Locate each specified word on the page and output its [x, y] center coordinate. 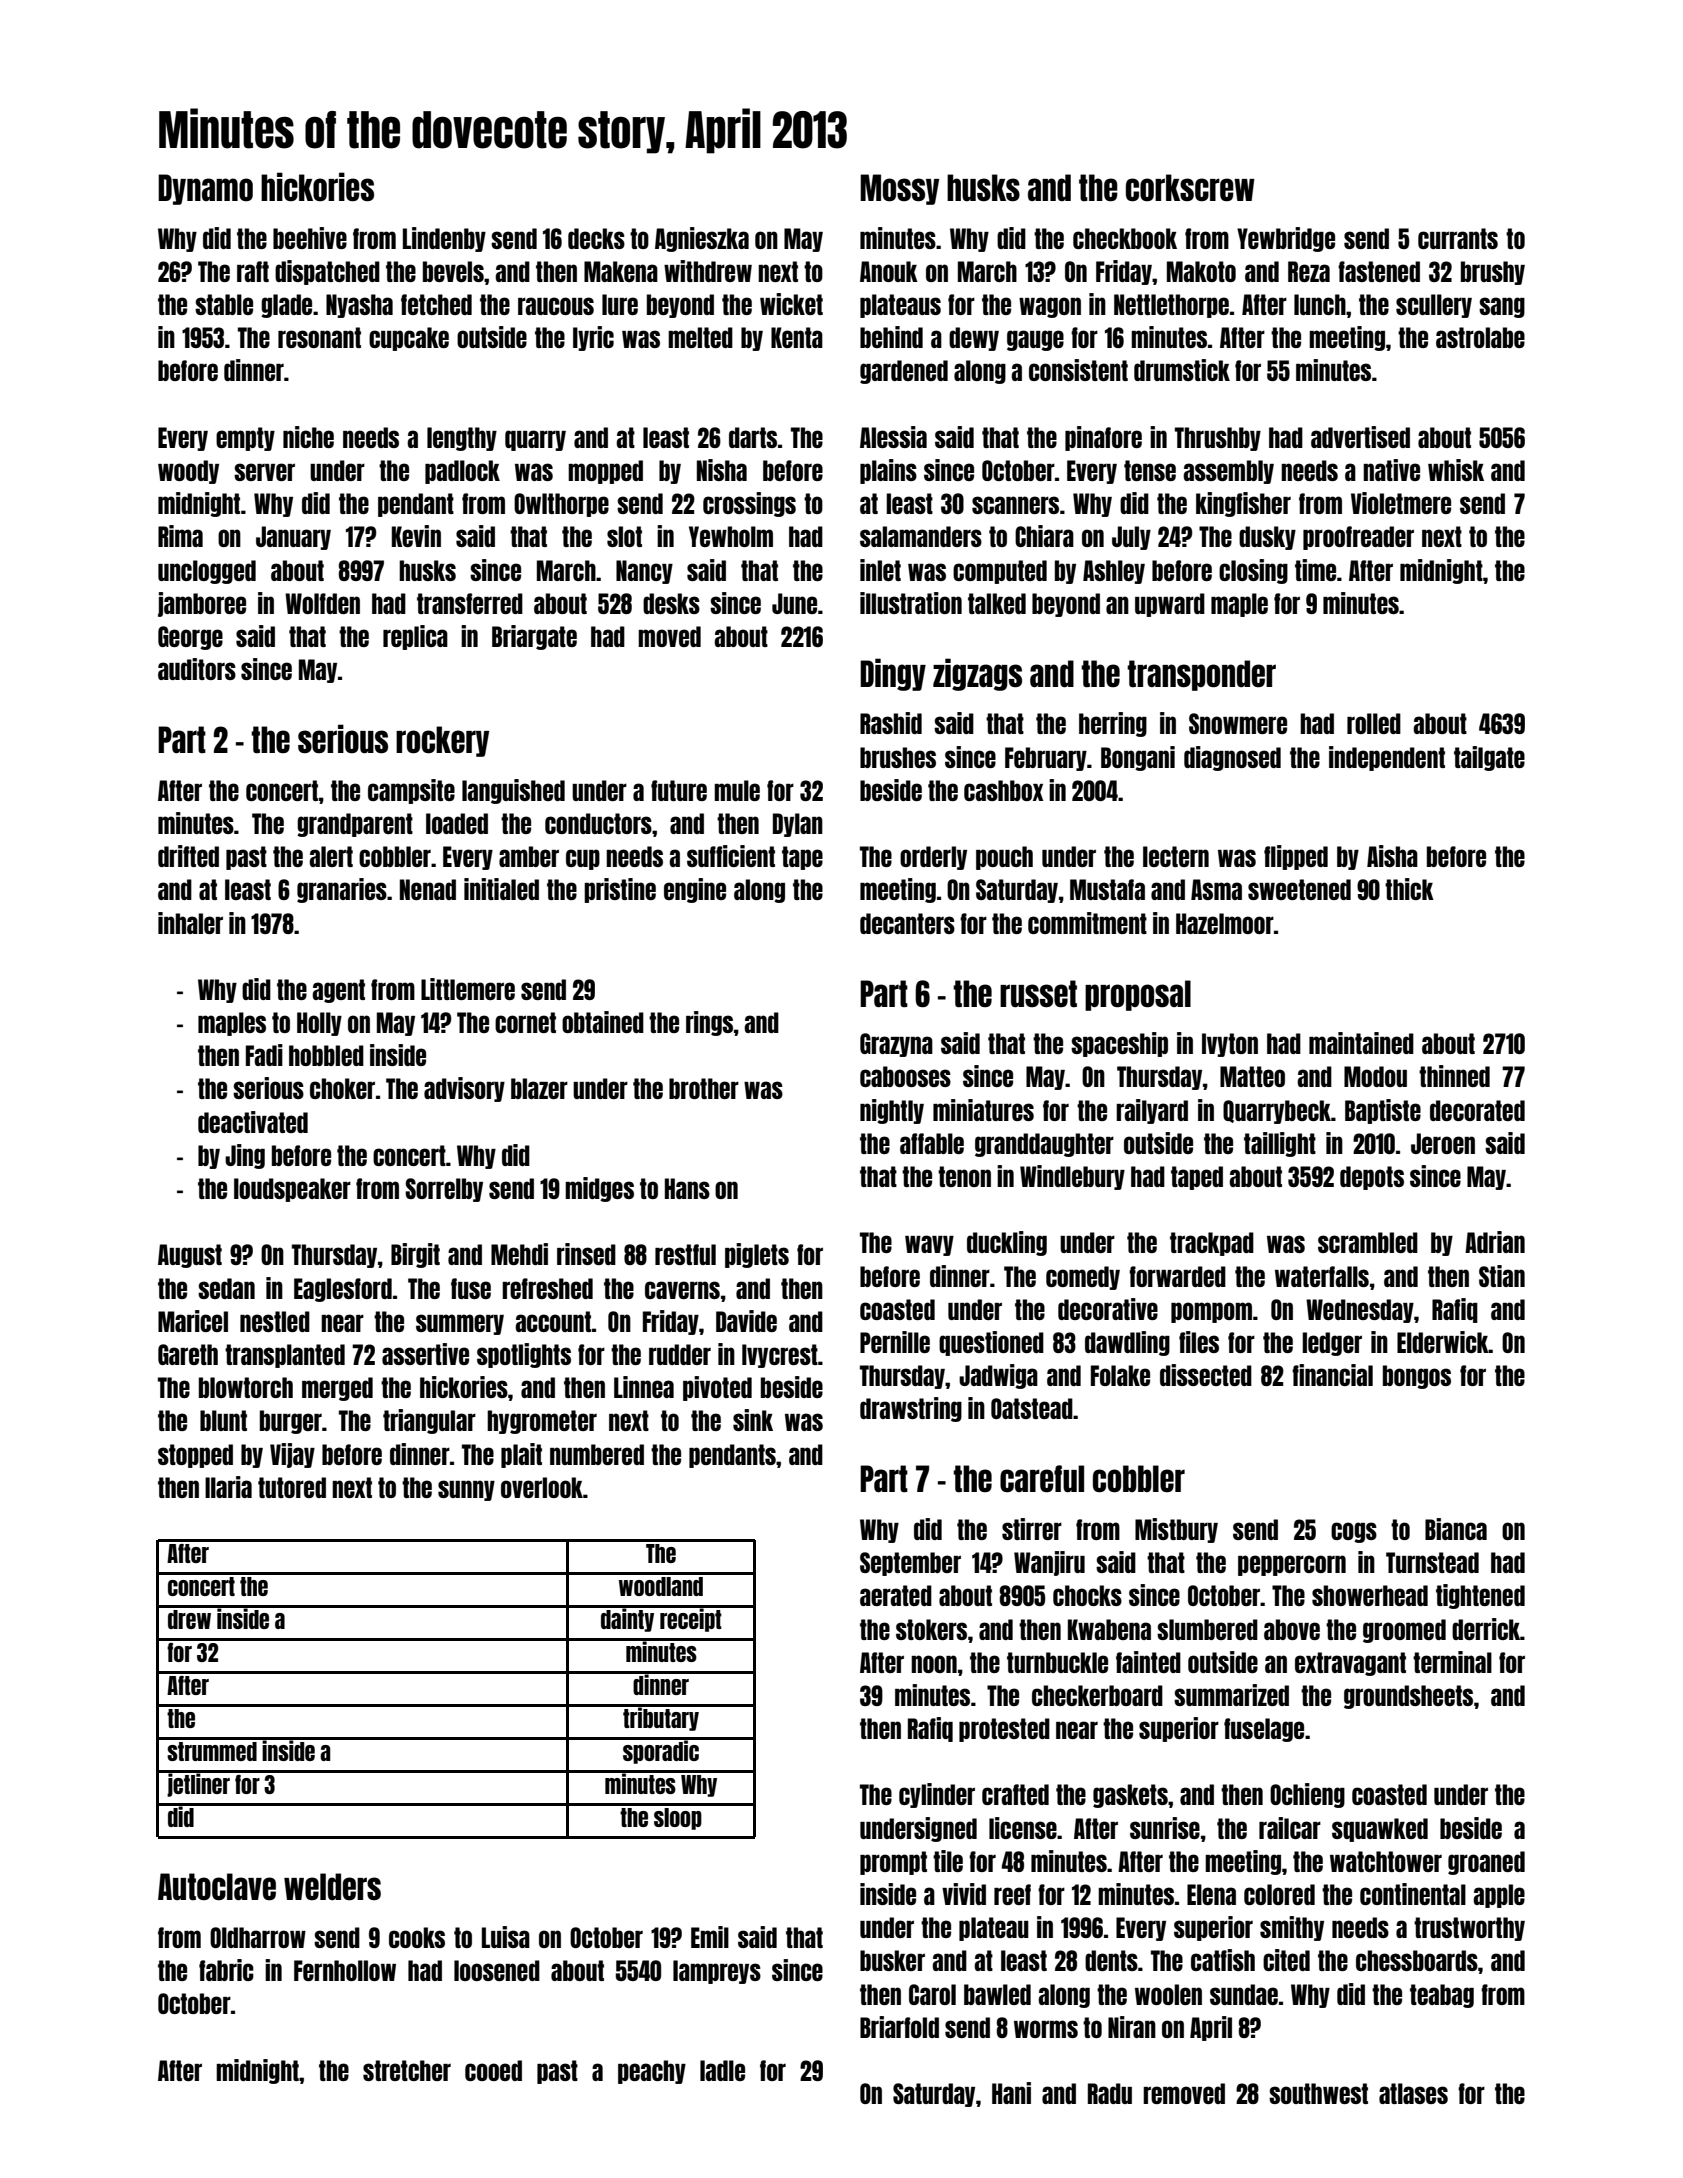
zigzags [977, 674]
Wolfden [322, 603]
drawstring [911, 1409]
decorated [1477, 1110]
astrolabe [1480, 337]
